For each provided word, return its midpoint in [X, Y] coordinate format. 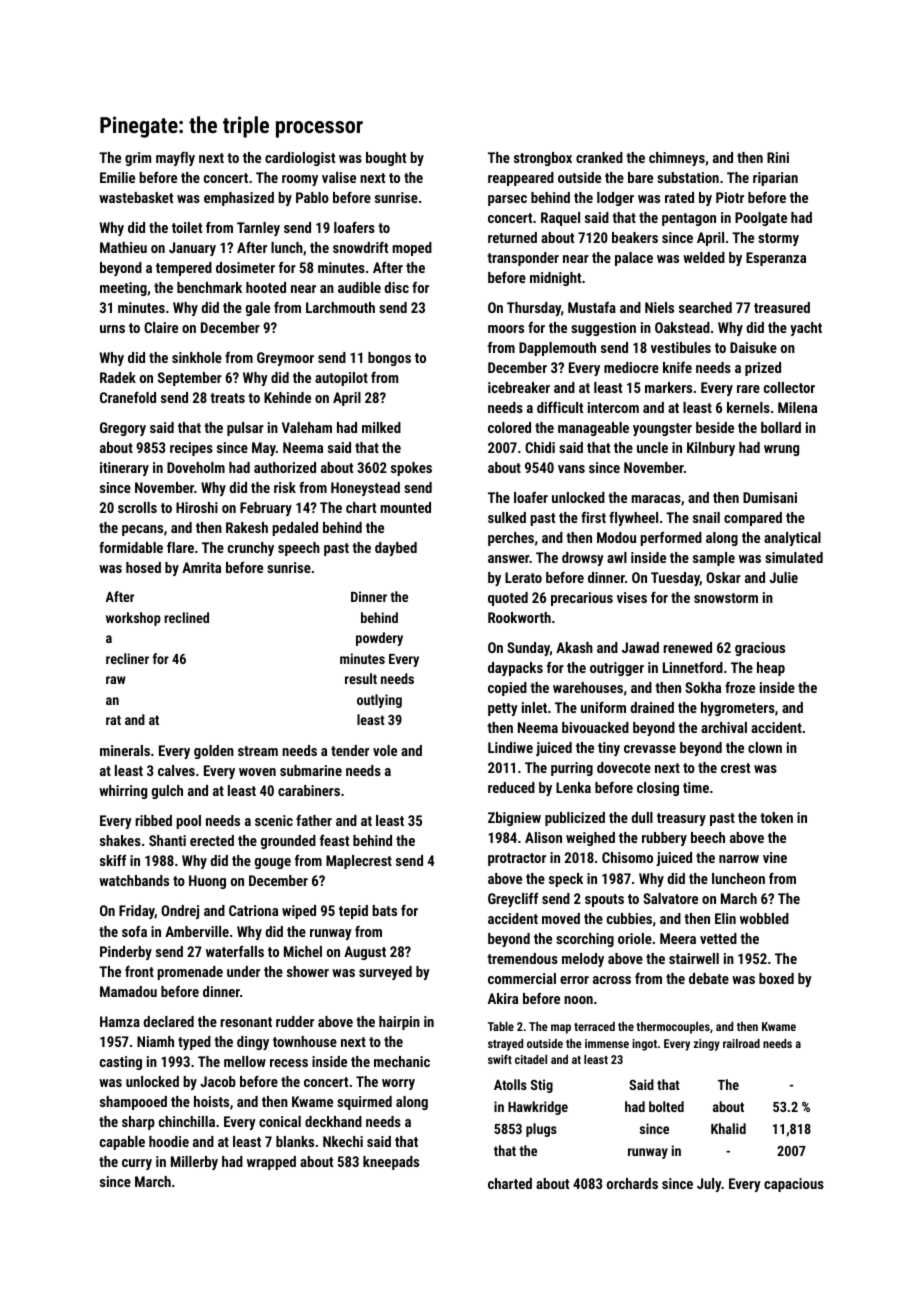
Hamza [120, 1021]
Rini [778, 157]
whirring [123, 792]
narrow [739, 859]
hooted [266, 287]
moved [561, 918]
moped [412, 249]
